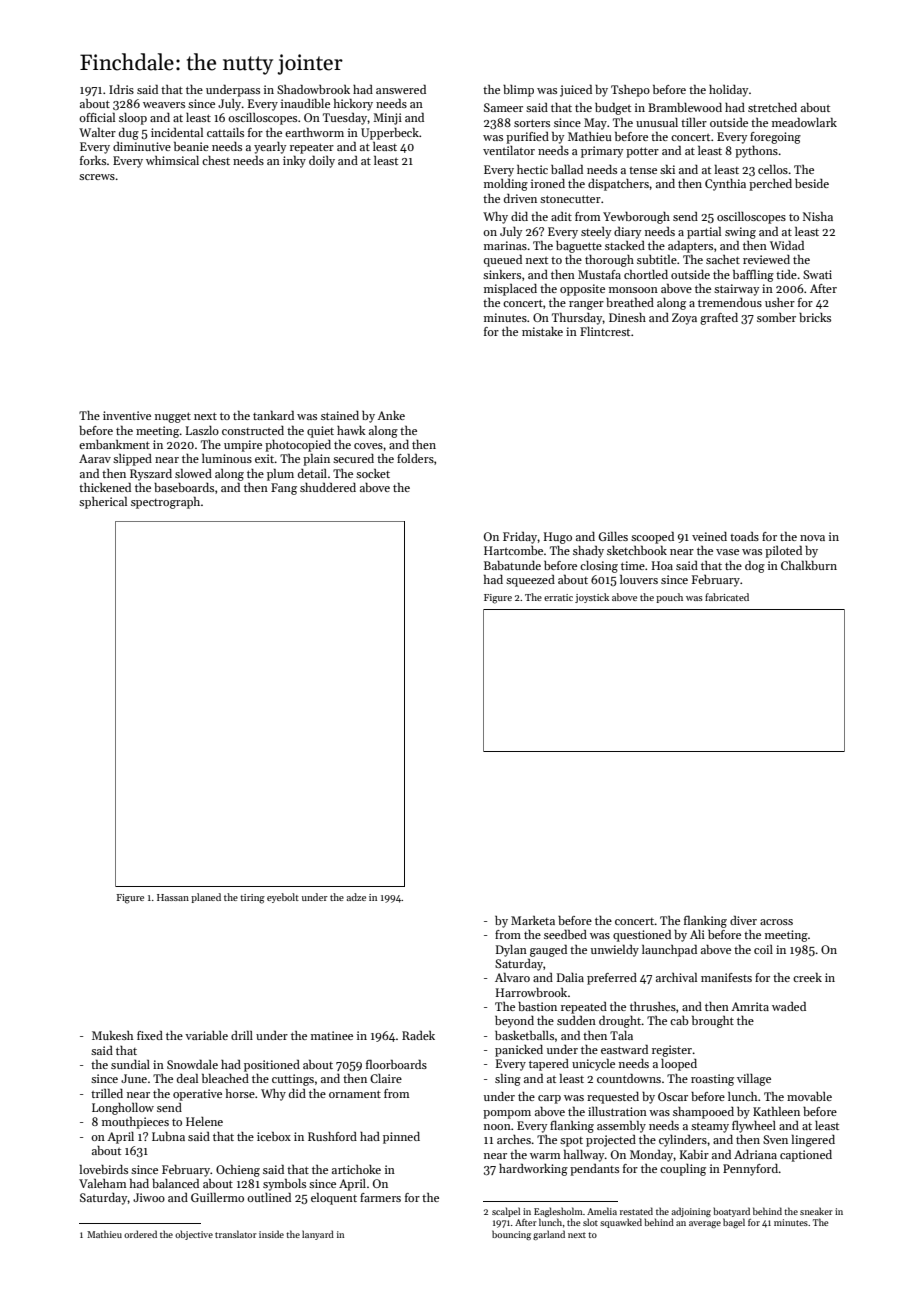 The height and width of the screenshot is (1308, 924). Describe the element at coordinates (387, 119) in the screenshot. I see `Minji` at that location.
